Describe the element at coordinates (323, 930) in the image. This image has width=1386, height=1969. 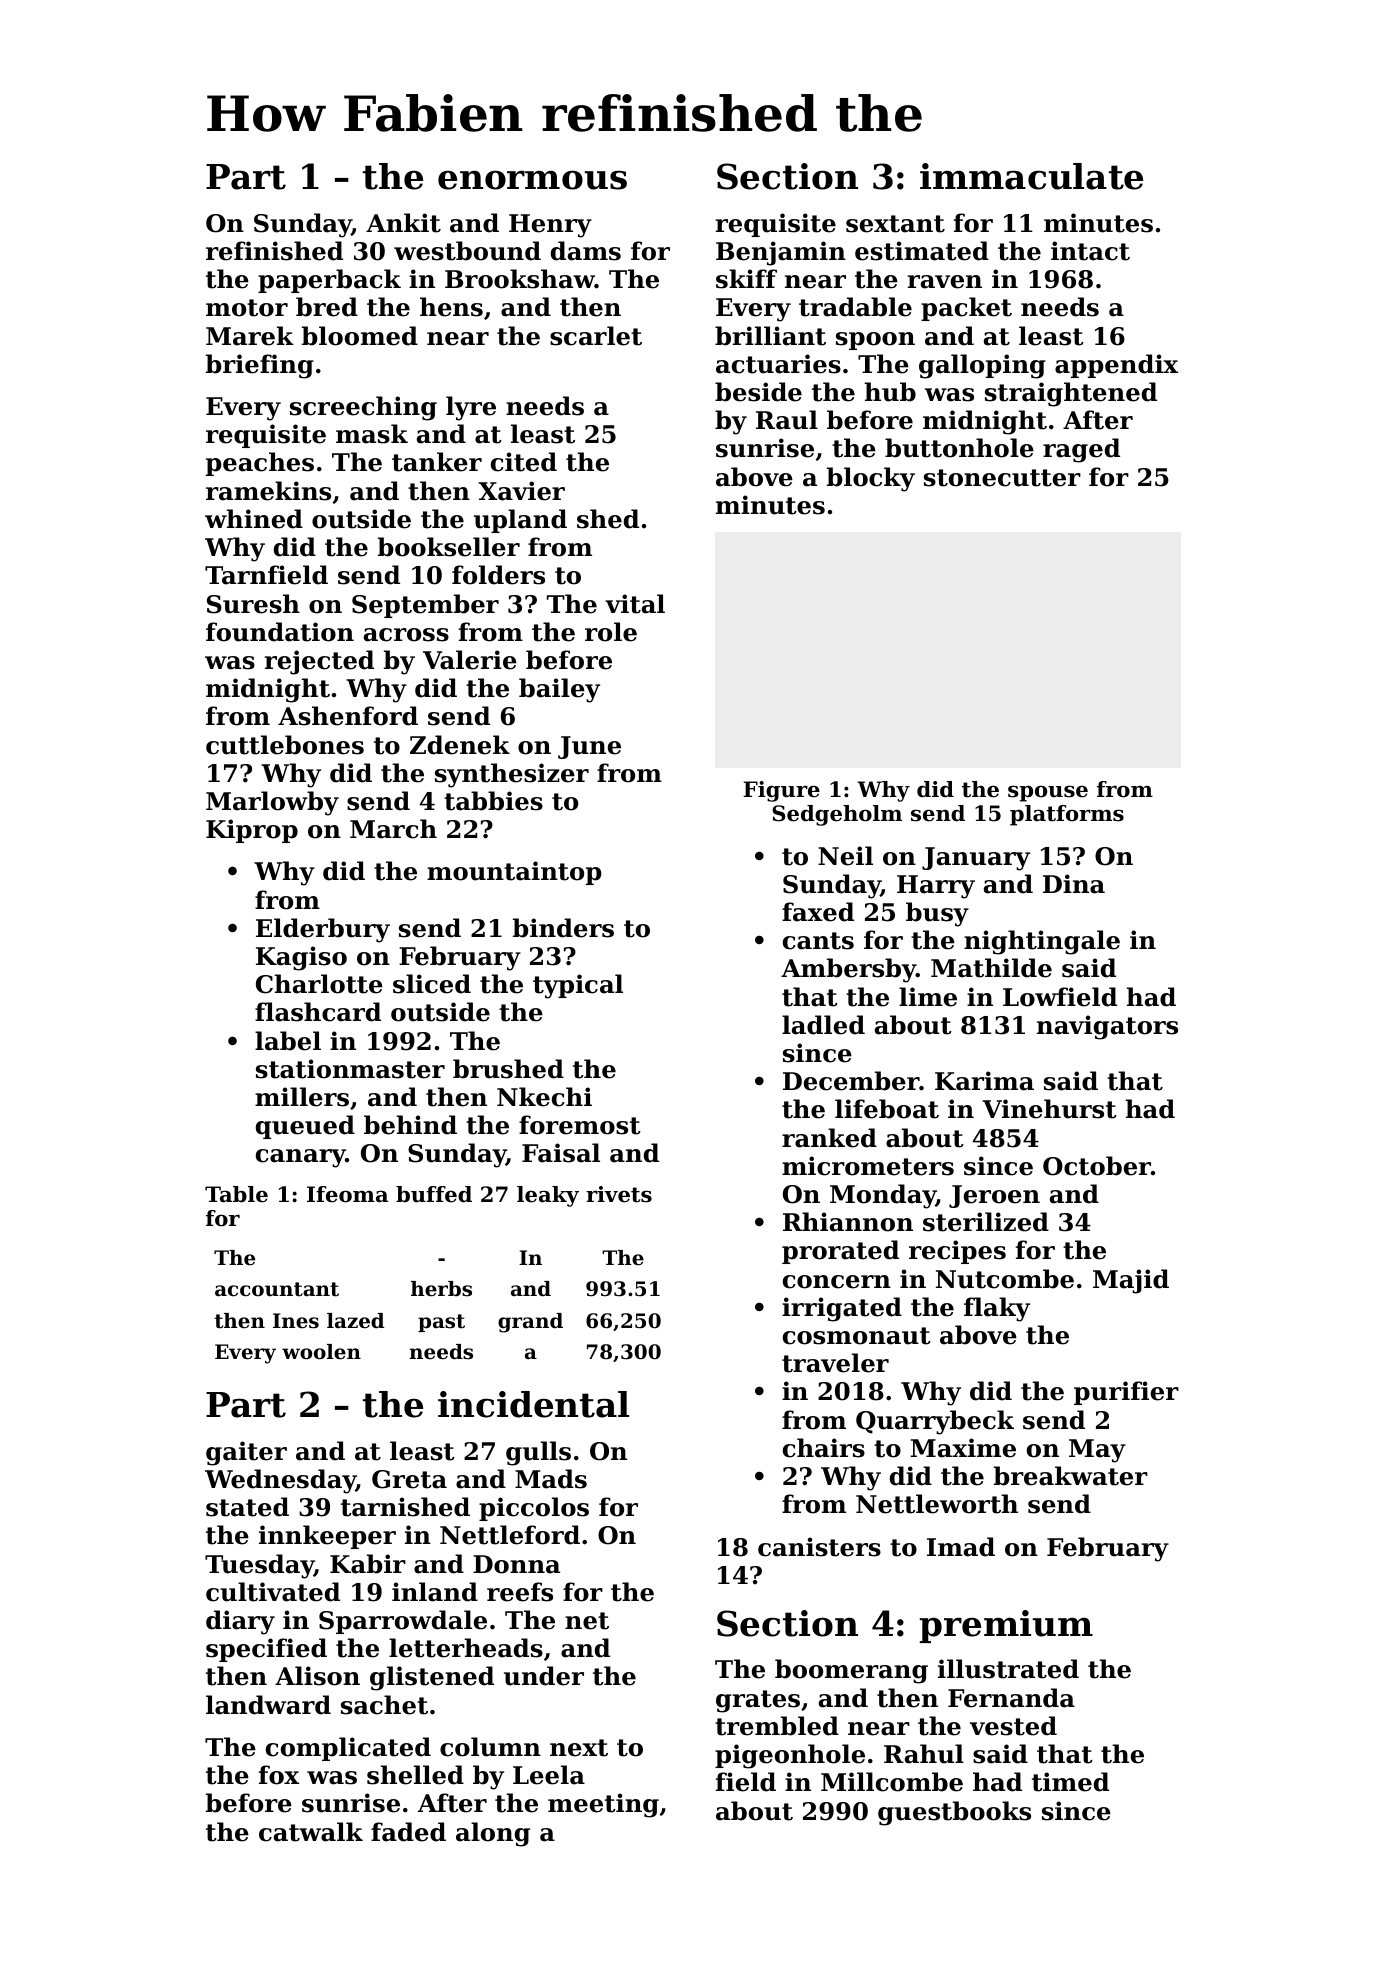
I see `Elderbury` at that location.
